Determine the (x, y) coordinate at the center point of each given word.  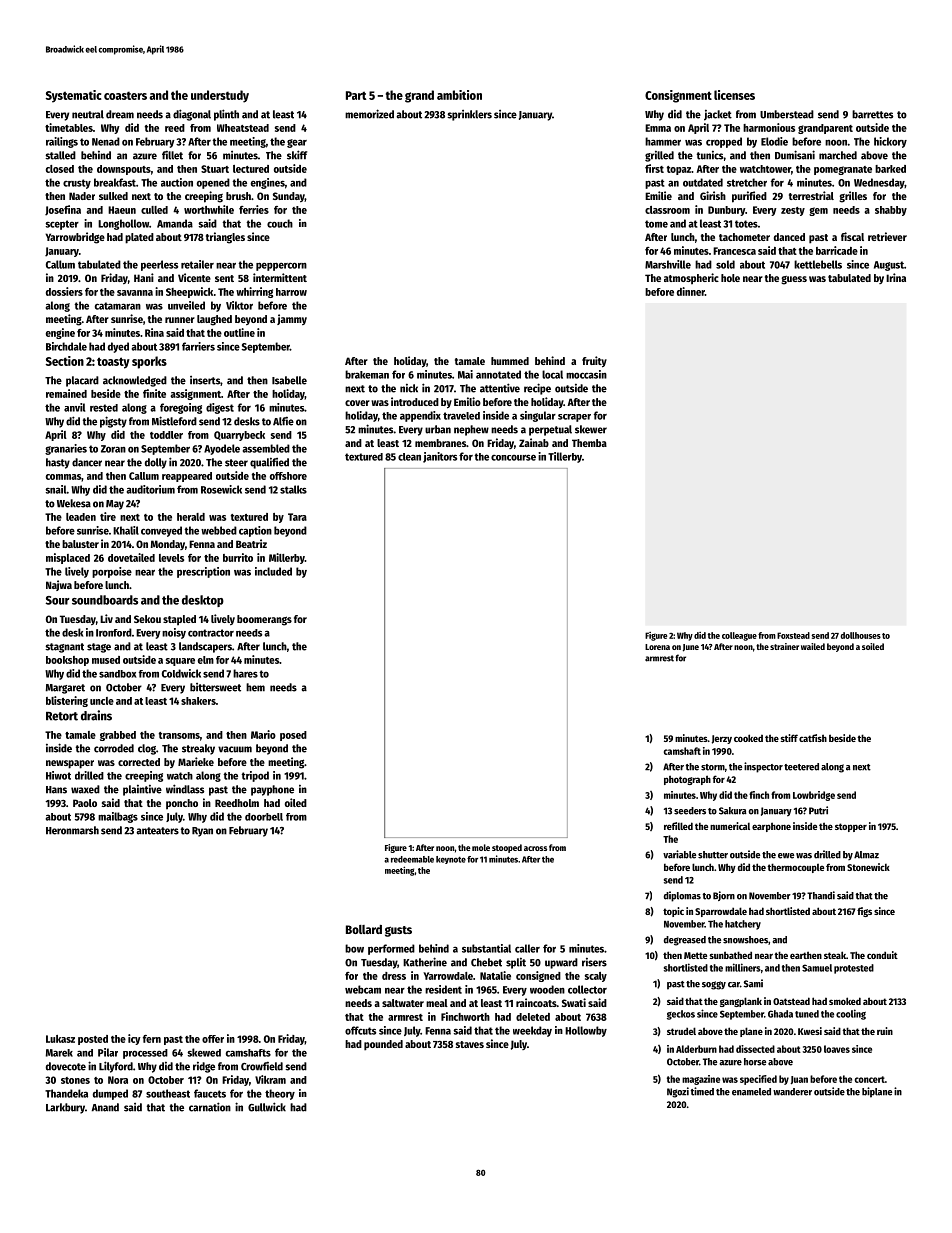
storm (713, 767)
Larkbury (65, 1108)
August (889, 266)
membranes (440, 443)
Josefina (63, 210)
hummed (510, 361)
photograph (687, 780)
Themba (589, 443)
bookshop (67, 661)
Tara (297, 517)
